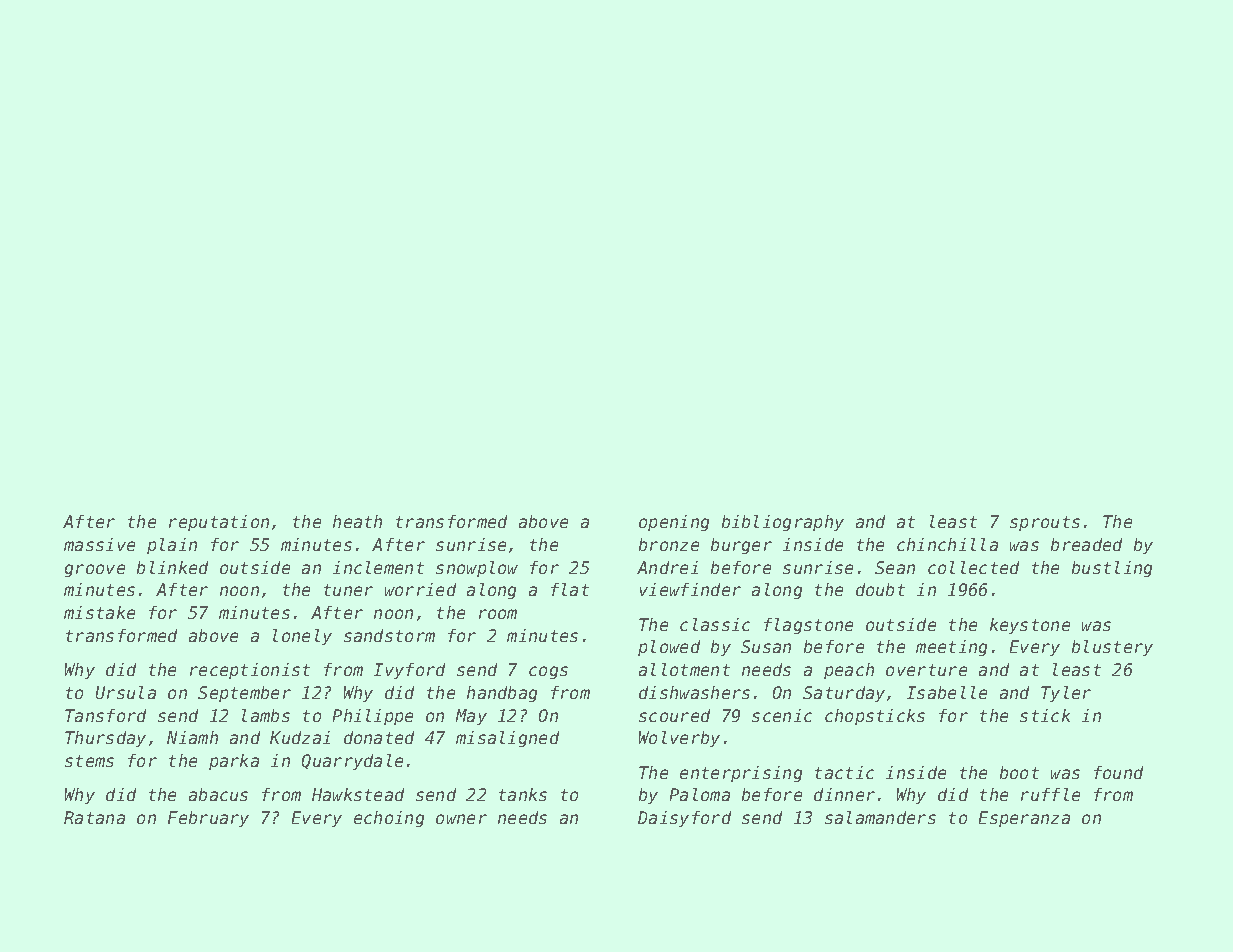 This page has height=952, width=1233. What do you see at coordinates (1024, 819) in the page?
I see `Esperanza` at bounding box center [1024, 819].
